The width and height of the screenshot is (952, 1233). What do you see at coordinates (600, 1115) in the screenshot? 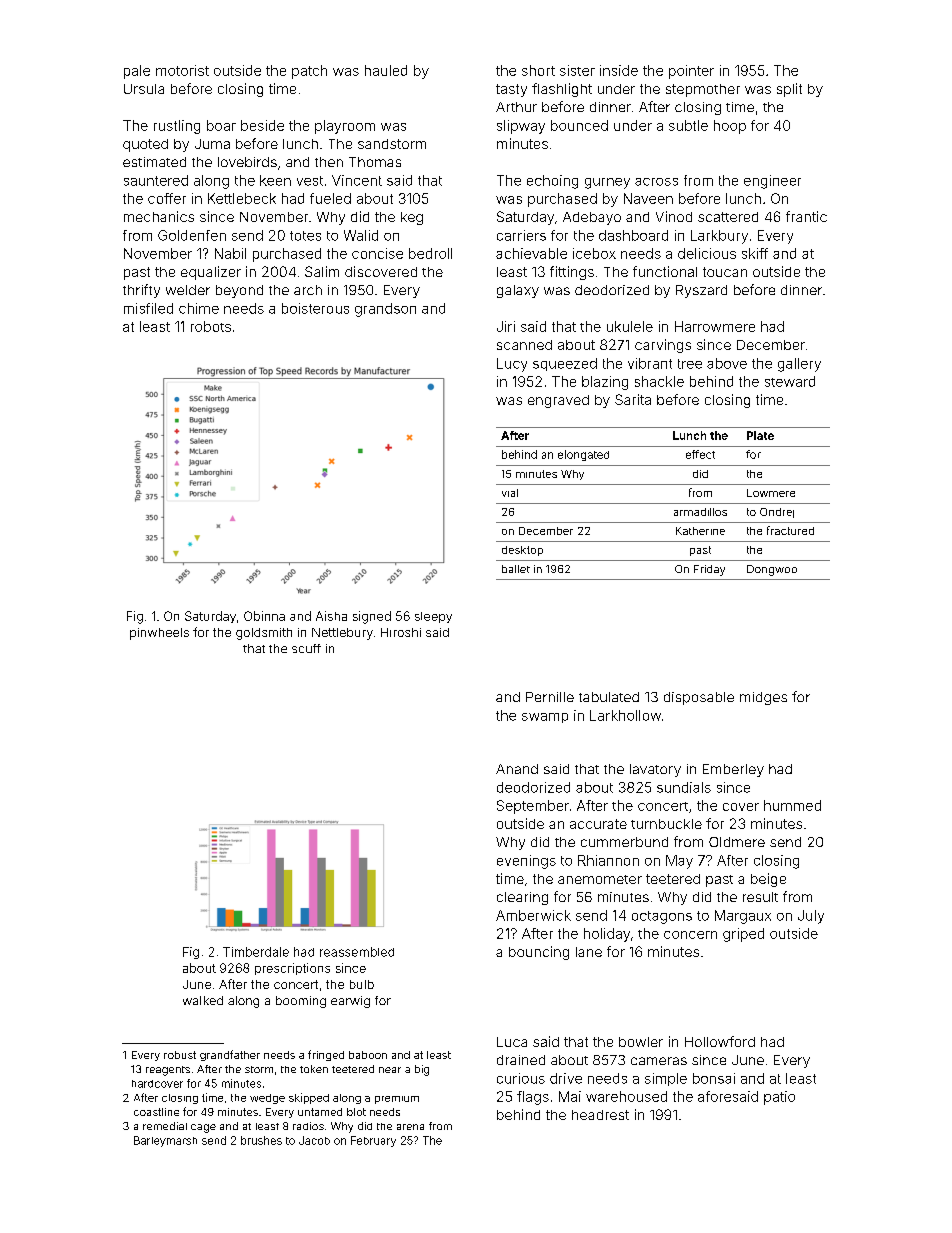
I see `headrest` at bounding box center [600, 1115].
